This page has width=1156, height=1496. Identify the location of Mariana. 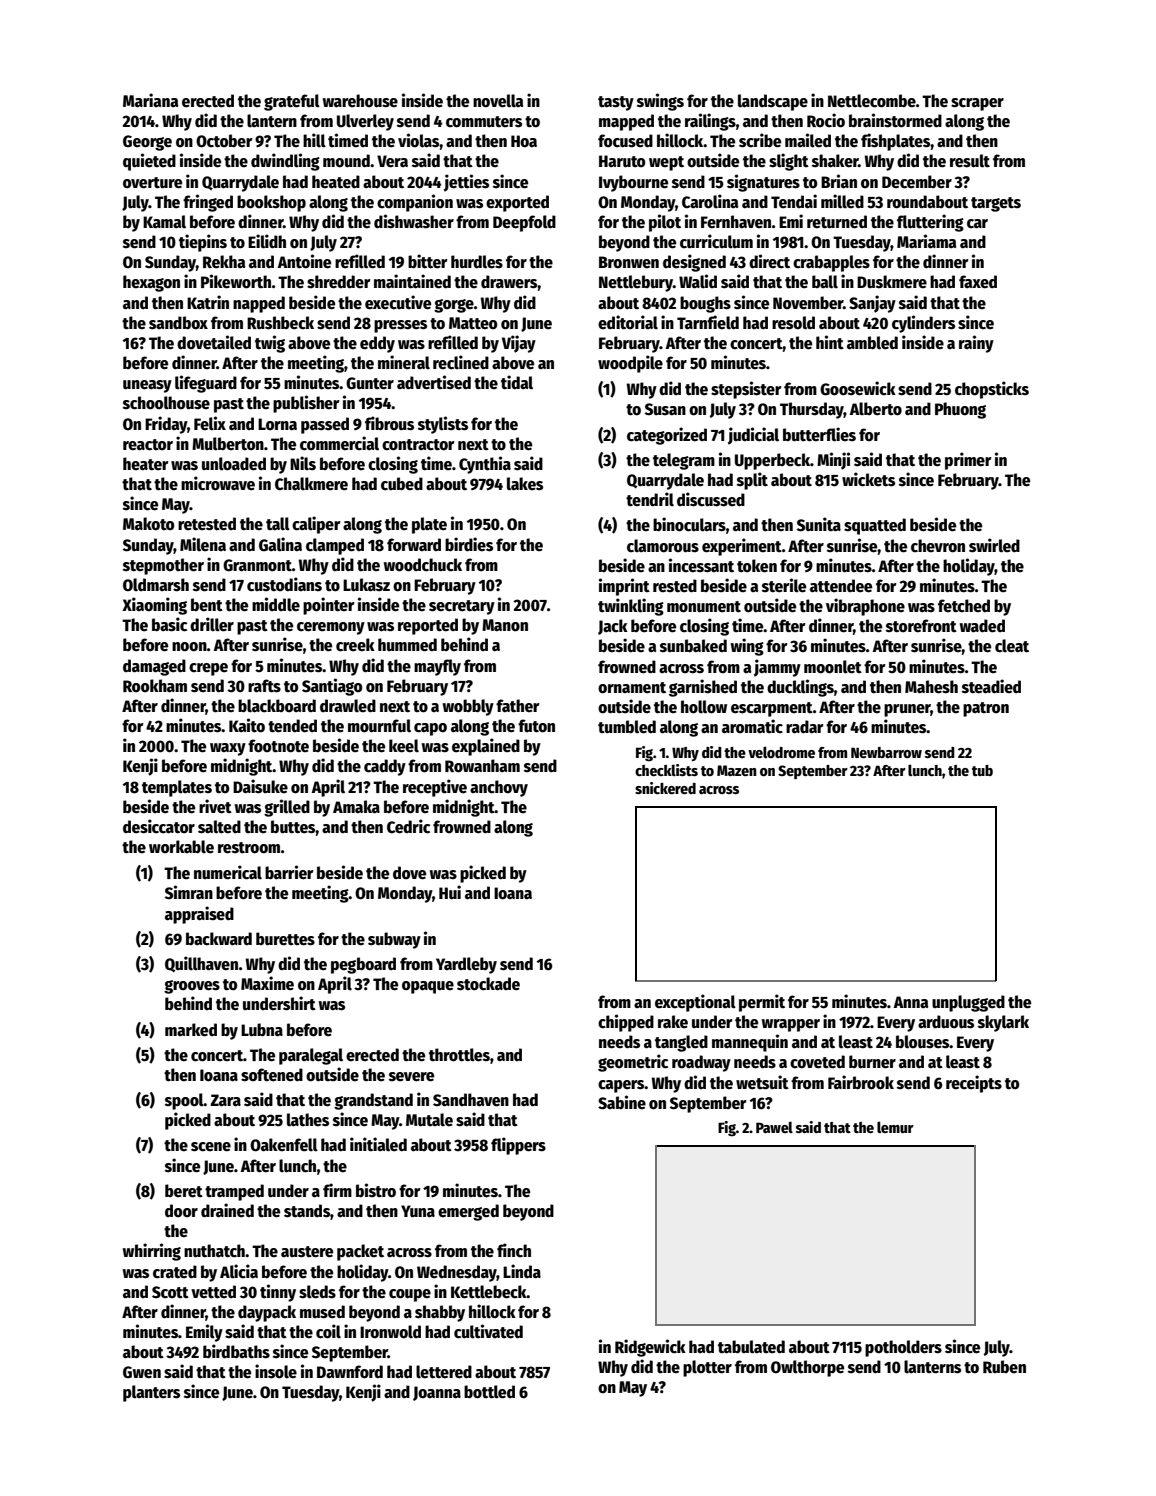
(151, 100).
